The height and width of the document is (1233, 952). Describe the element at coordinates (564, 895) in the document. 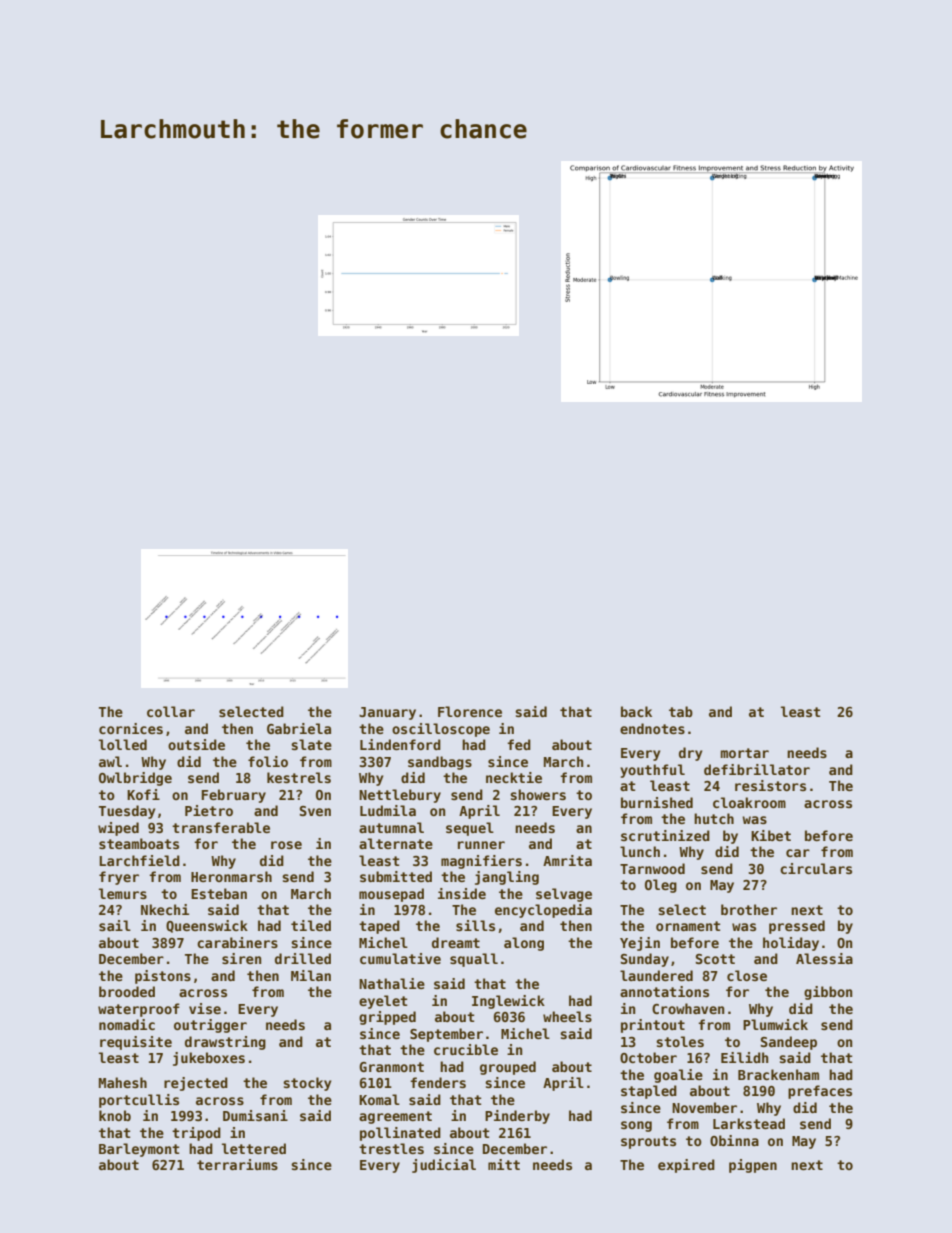

I see `selvage` at that location.
